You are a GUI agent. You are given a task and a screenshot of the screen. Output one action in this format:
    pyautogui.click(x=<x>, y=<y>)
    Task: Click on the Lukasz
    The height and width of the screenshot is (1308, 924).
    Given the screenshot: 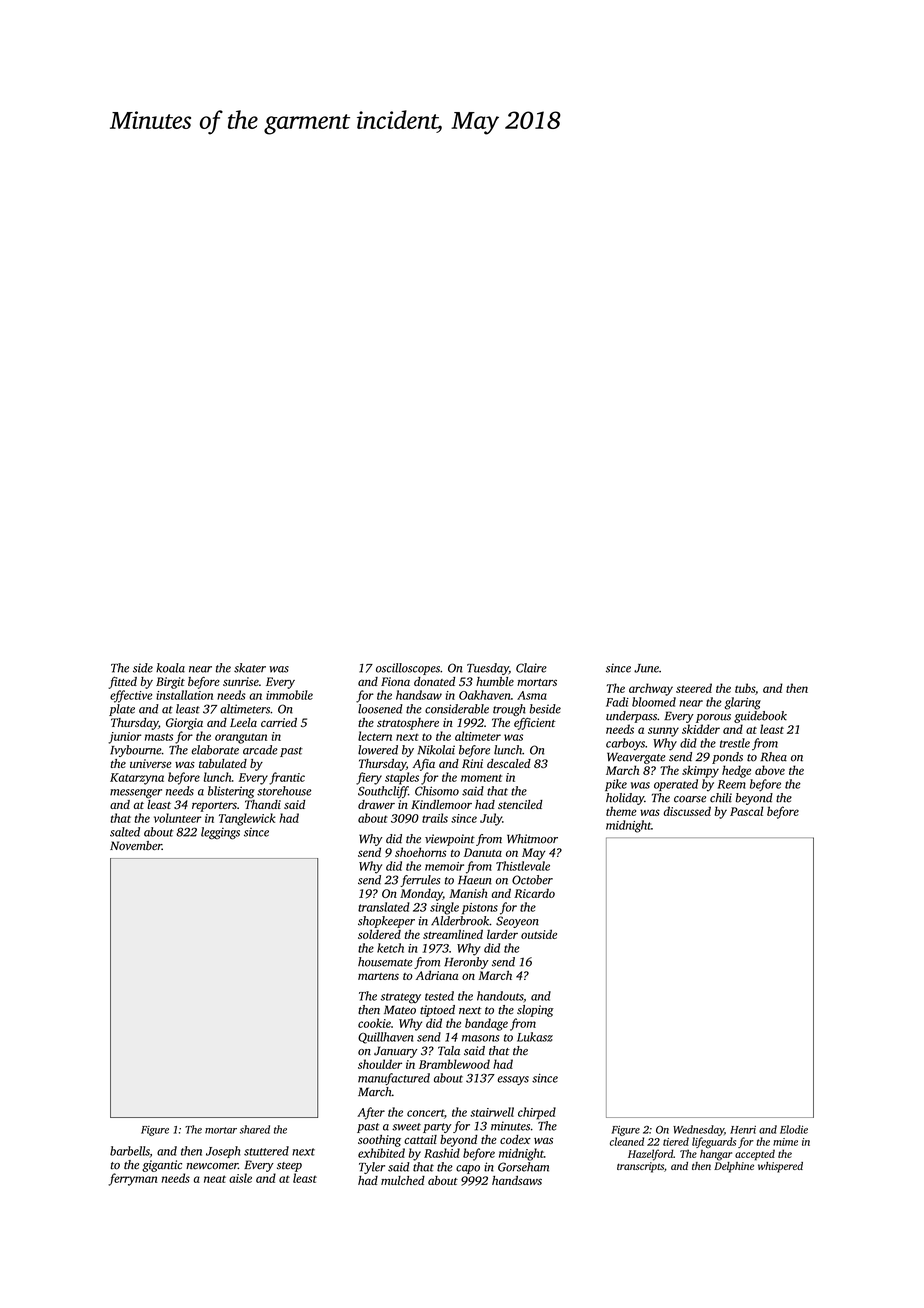 What is the action you would take?
    pyautogui.click(x=535, y=1037)
